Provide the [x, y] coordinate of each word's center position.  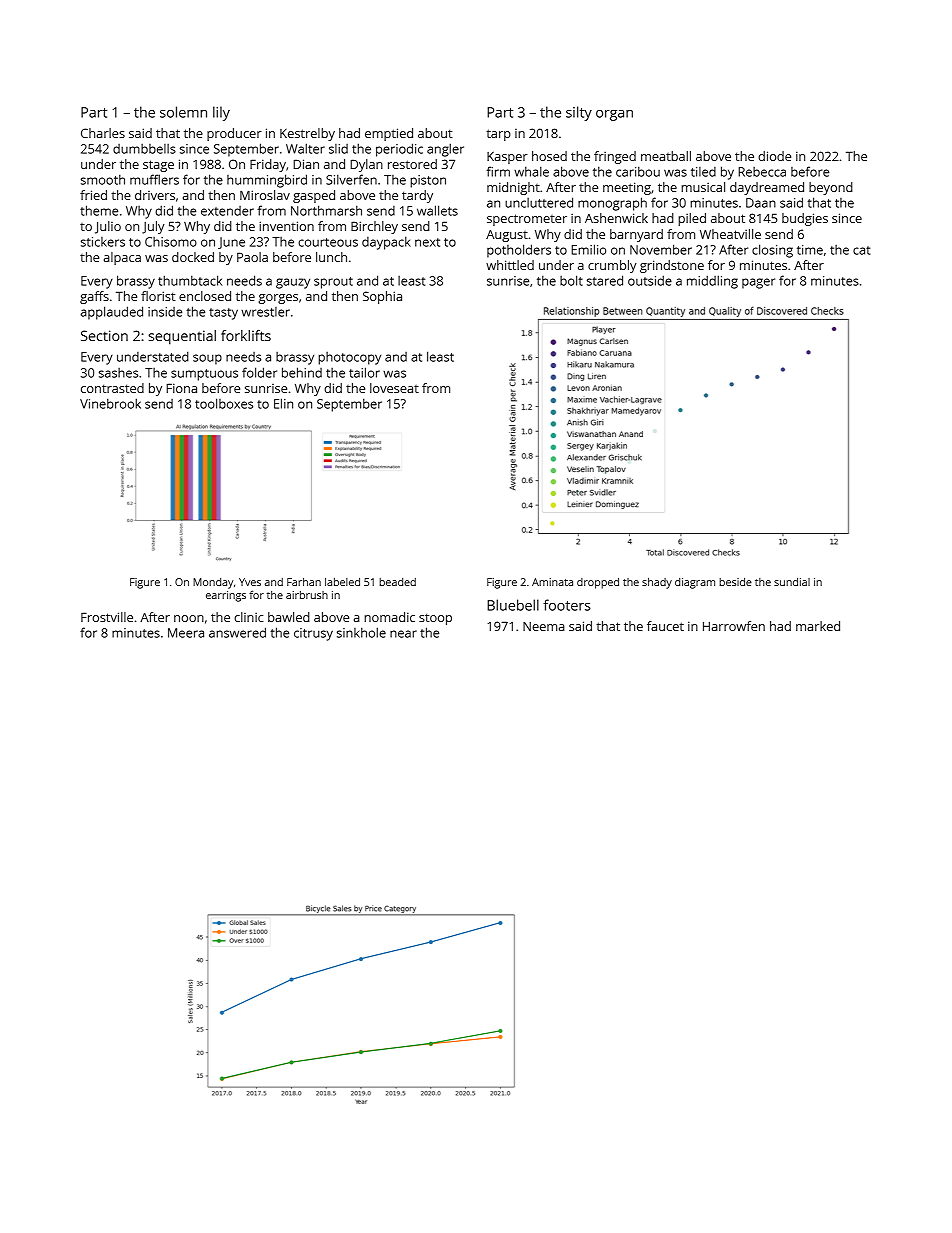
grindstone [672, 266]
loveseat [394, 388]
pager [758, 283]
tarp [498, 135]
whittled [510, 265]
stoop [435, 619]
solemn [183, 112]
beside [735, 582]
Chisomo [171, 242]
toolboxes [224, 403]
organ [614, 115]
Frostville [107, 617]
